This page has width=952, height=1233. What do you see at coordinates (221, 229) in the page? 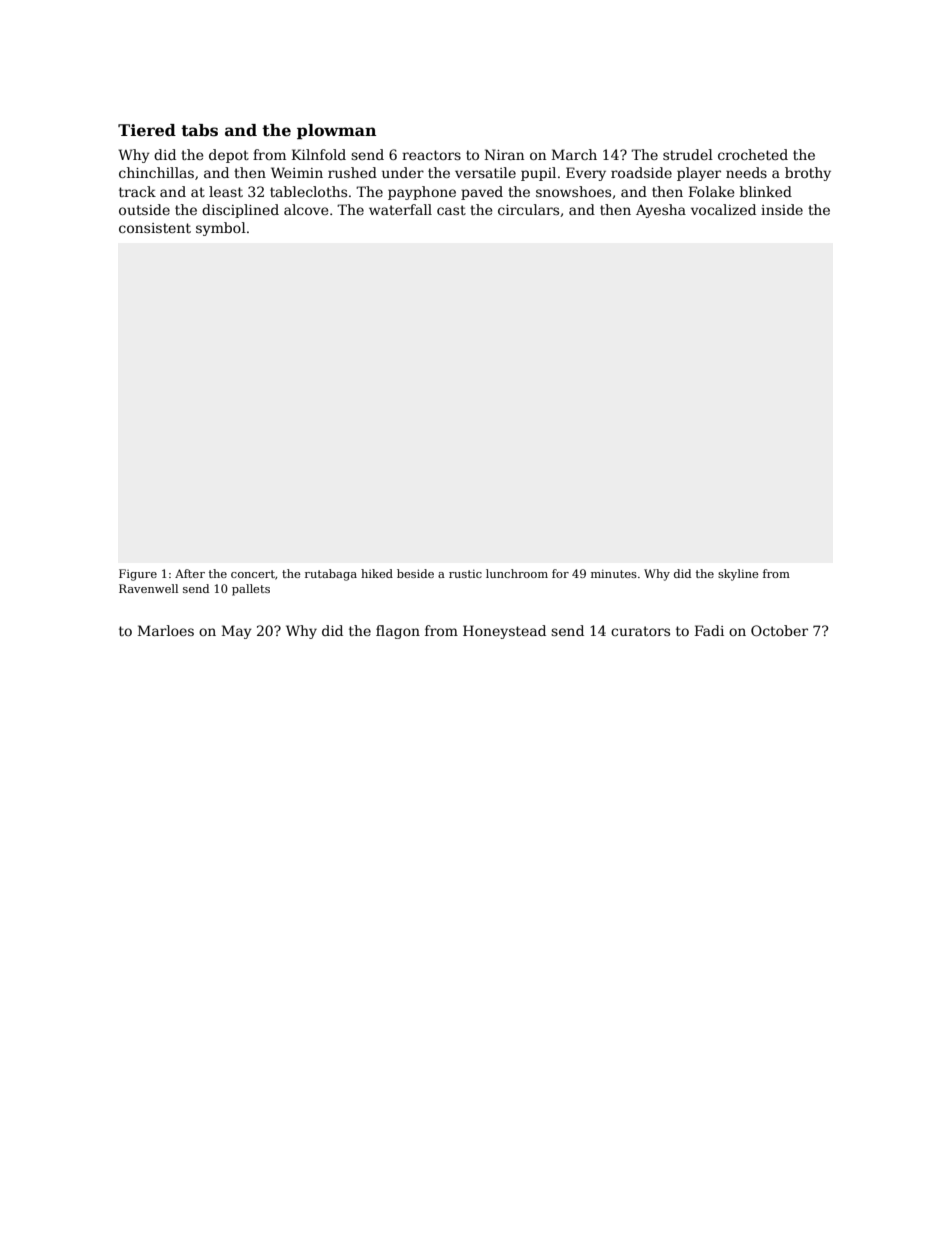
I see `symbol` at bounding box center [221, 229].
